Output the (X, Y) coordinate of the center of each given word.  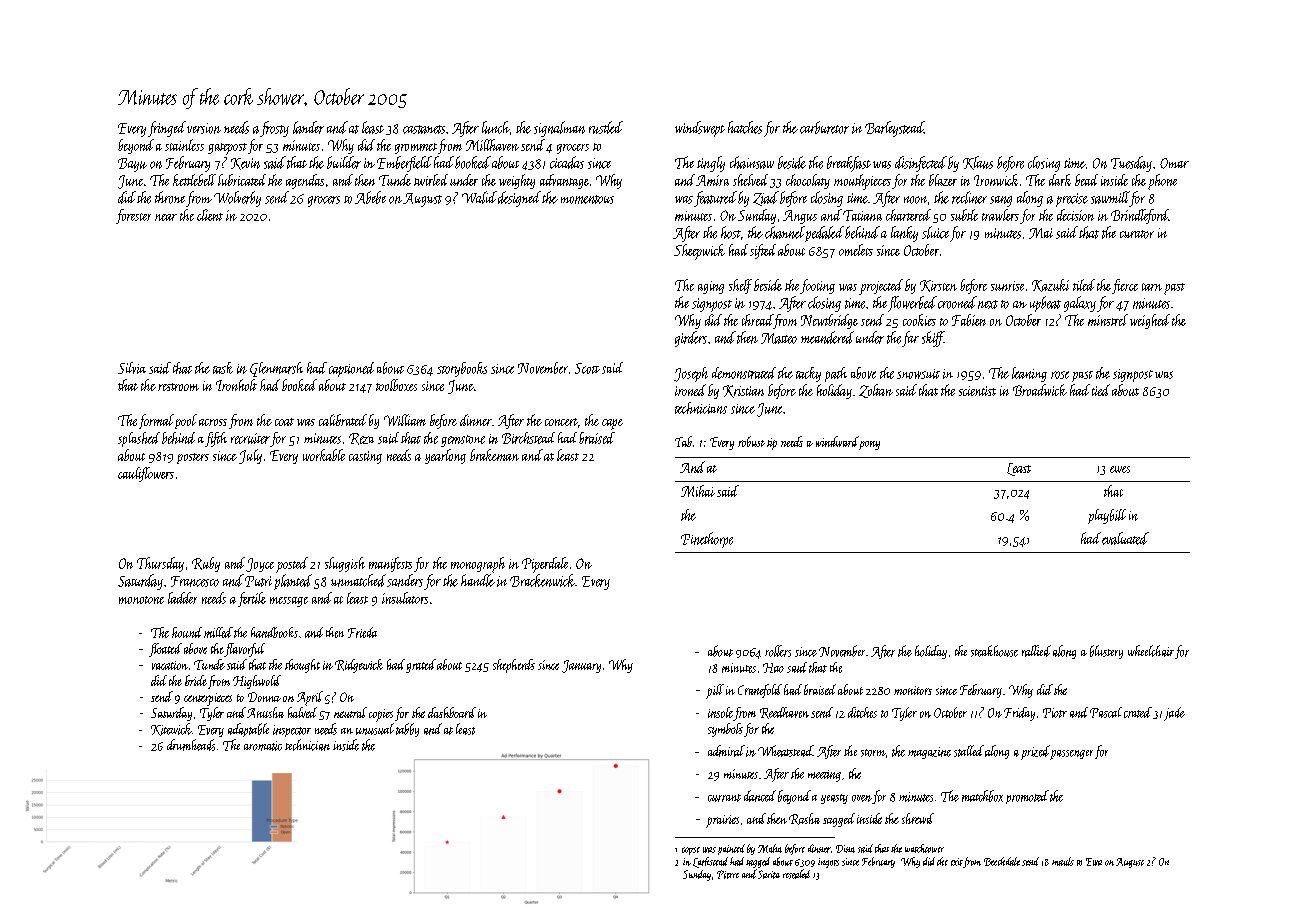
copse (691, 851)
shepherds (514, 666)
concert (561, 422)
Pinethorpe (707, 540)
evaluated (1125, 538)
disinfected (921, 164)
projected (881, 287)
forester (133, 216)
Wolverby (237, 199)
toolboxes (396, 385)
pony (869, 445)
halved (302, 712)
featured (715, 199)
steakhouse (994, 651)
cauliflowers (146, 474)
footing (817, 286)
